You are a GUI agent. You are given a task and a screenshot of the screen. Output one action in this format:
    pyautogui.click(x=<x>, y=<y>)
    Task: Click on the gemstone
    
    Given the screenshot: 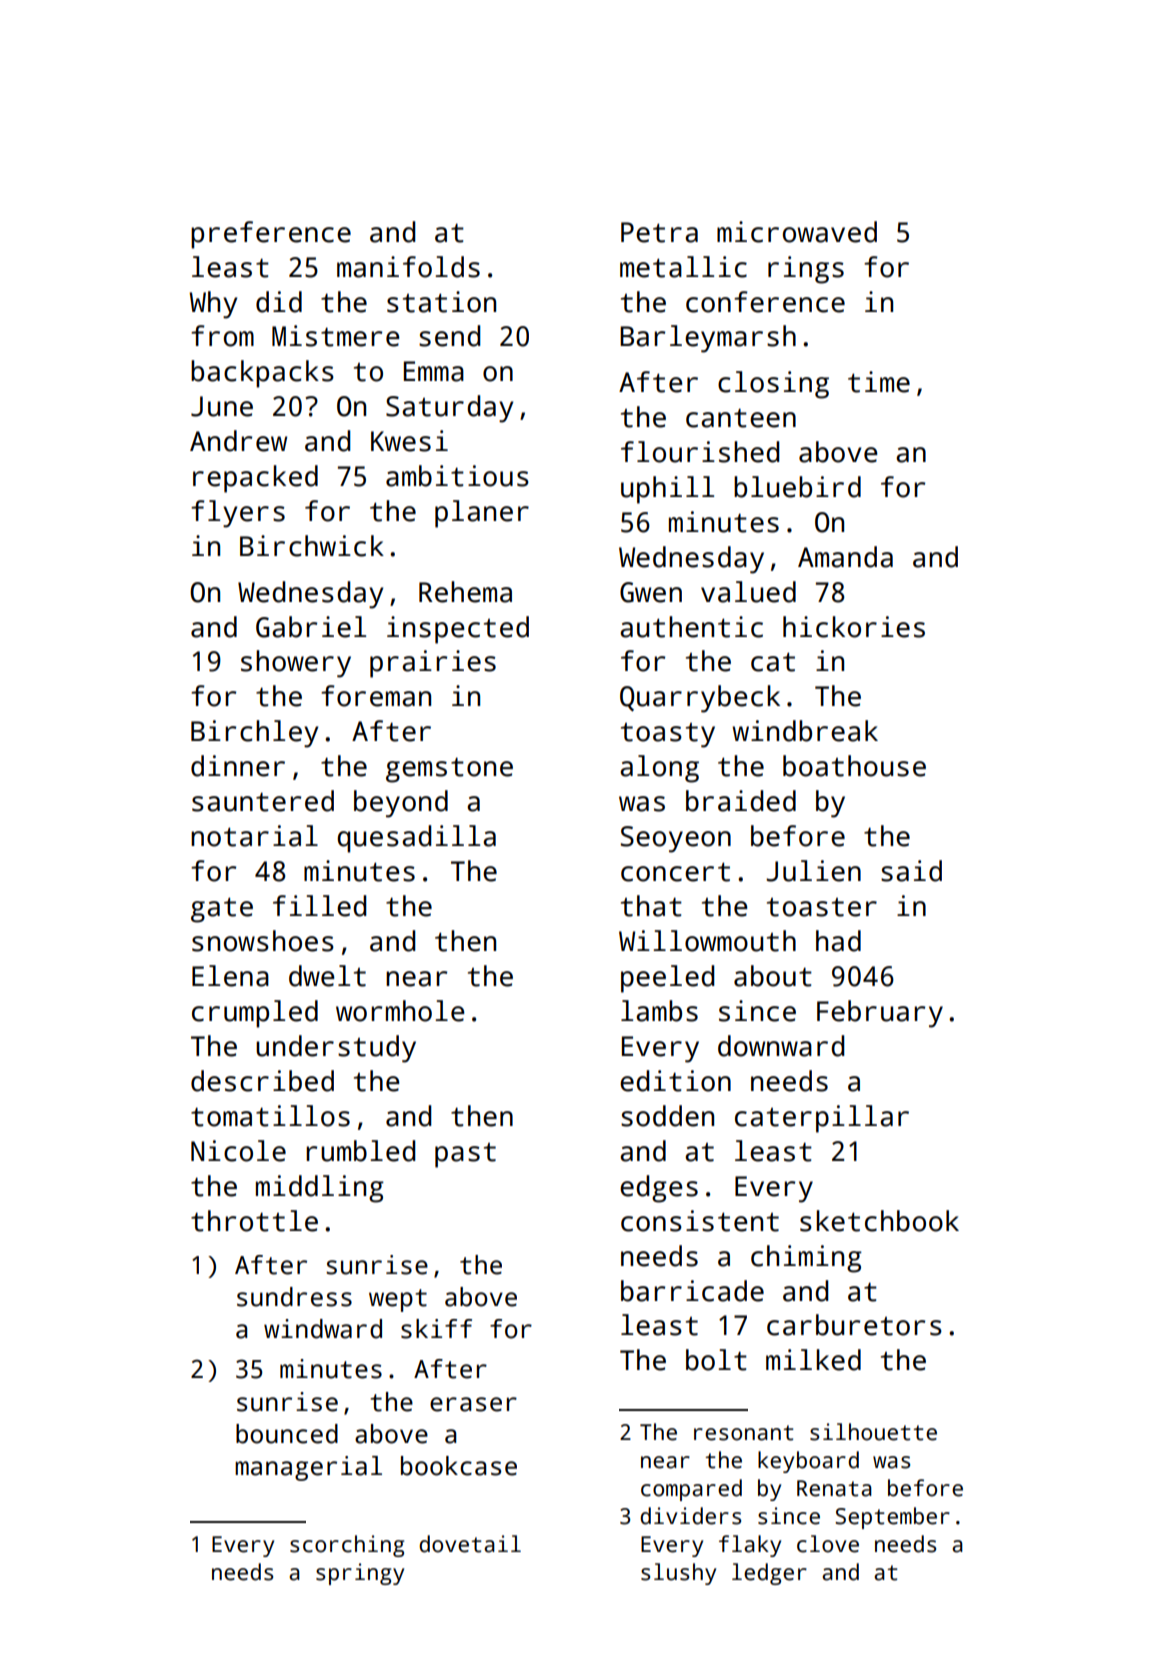 What is the action you would take?
    pyautogui.click(x=449, y=770)
